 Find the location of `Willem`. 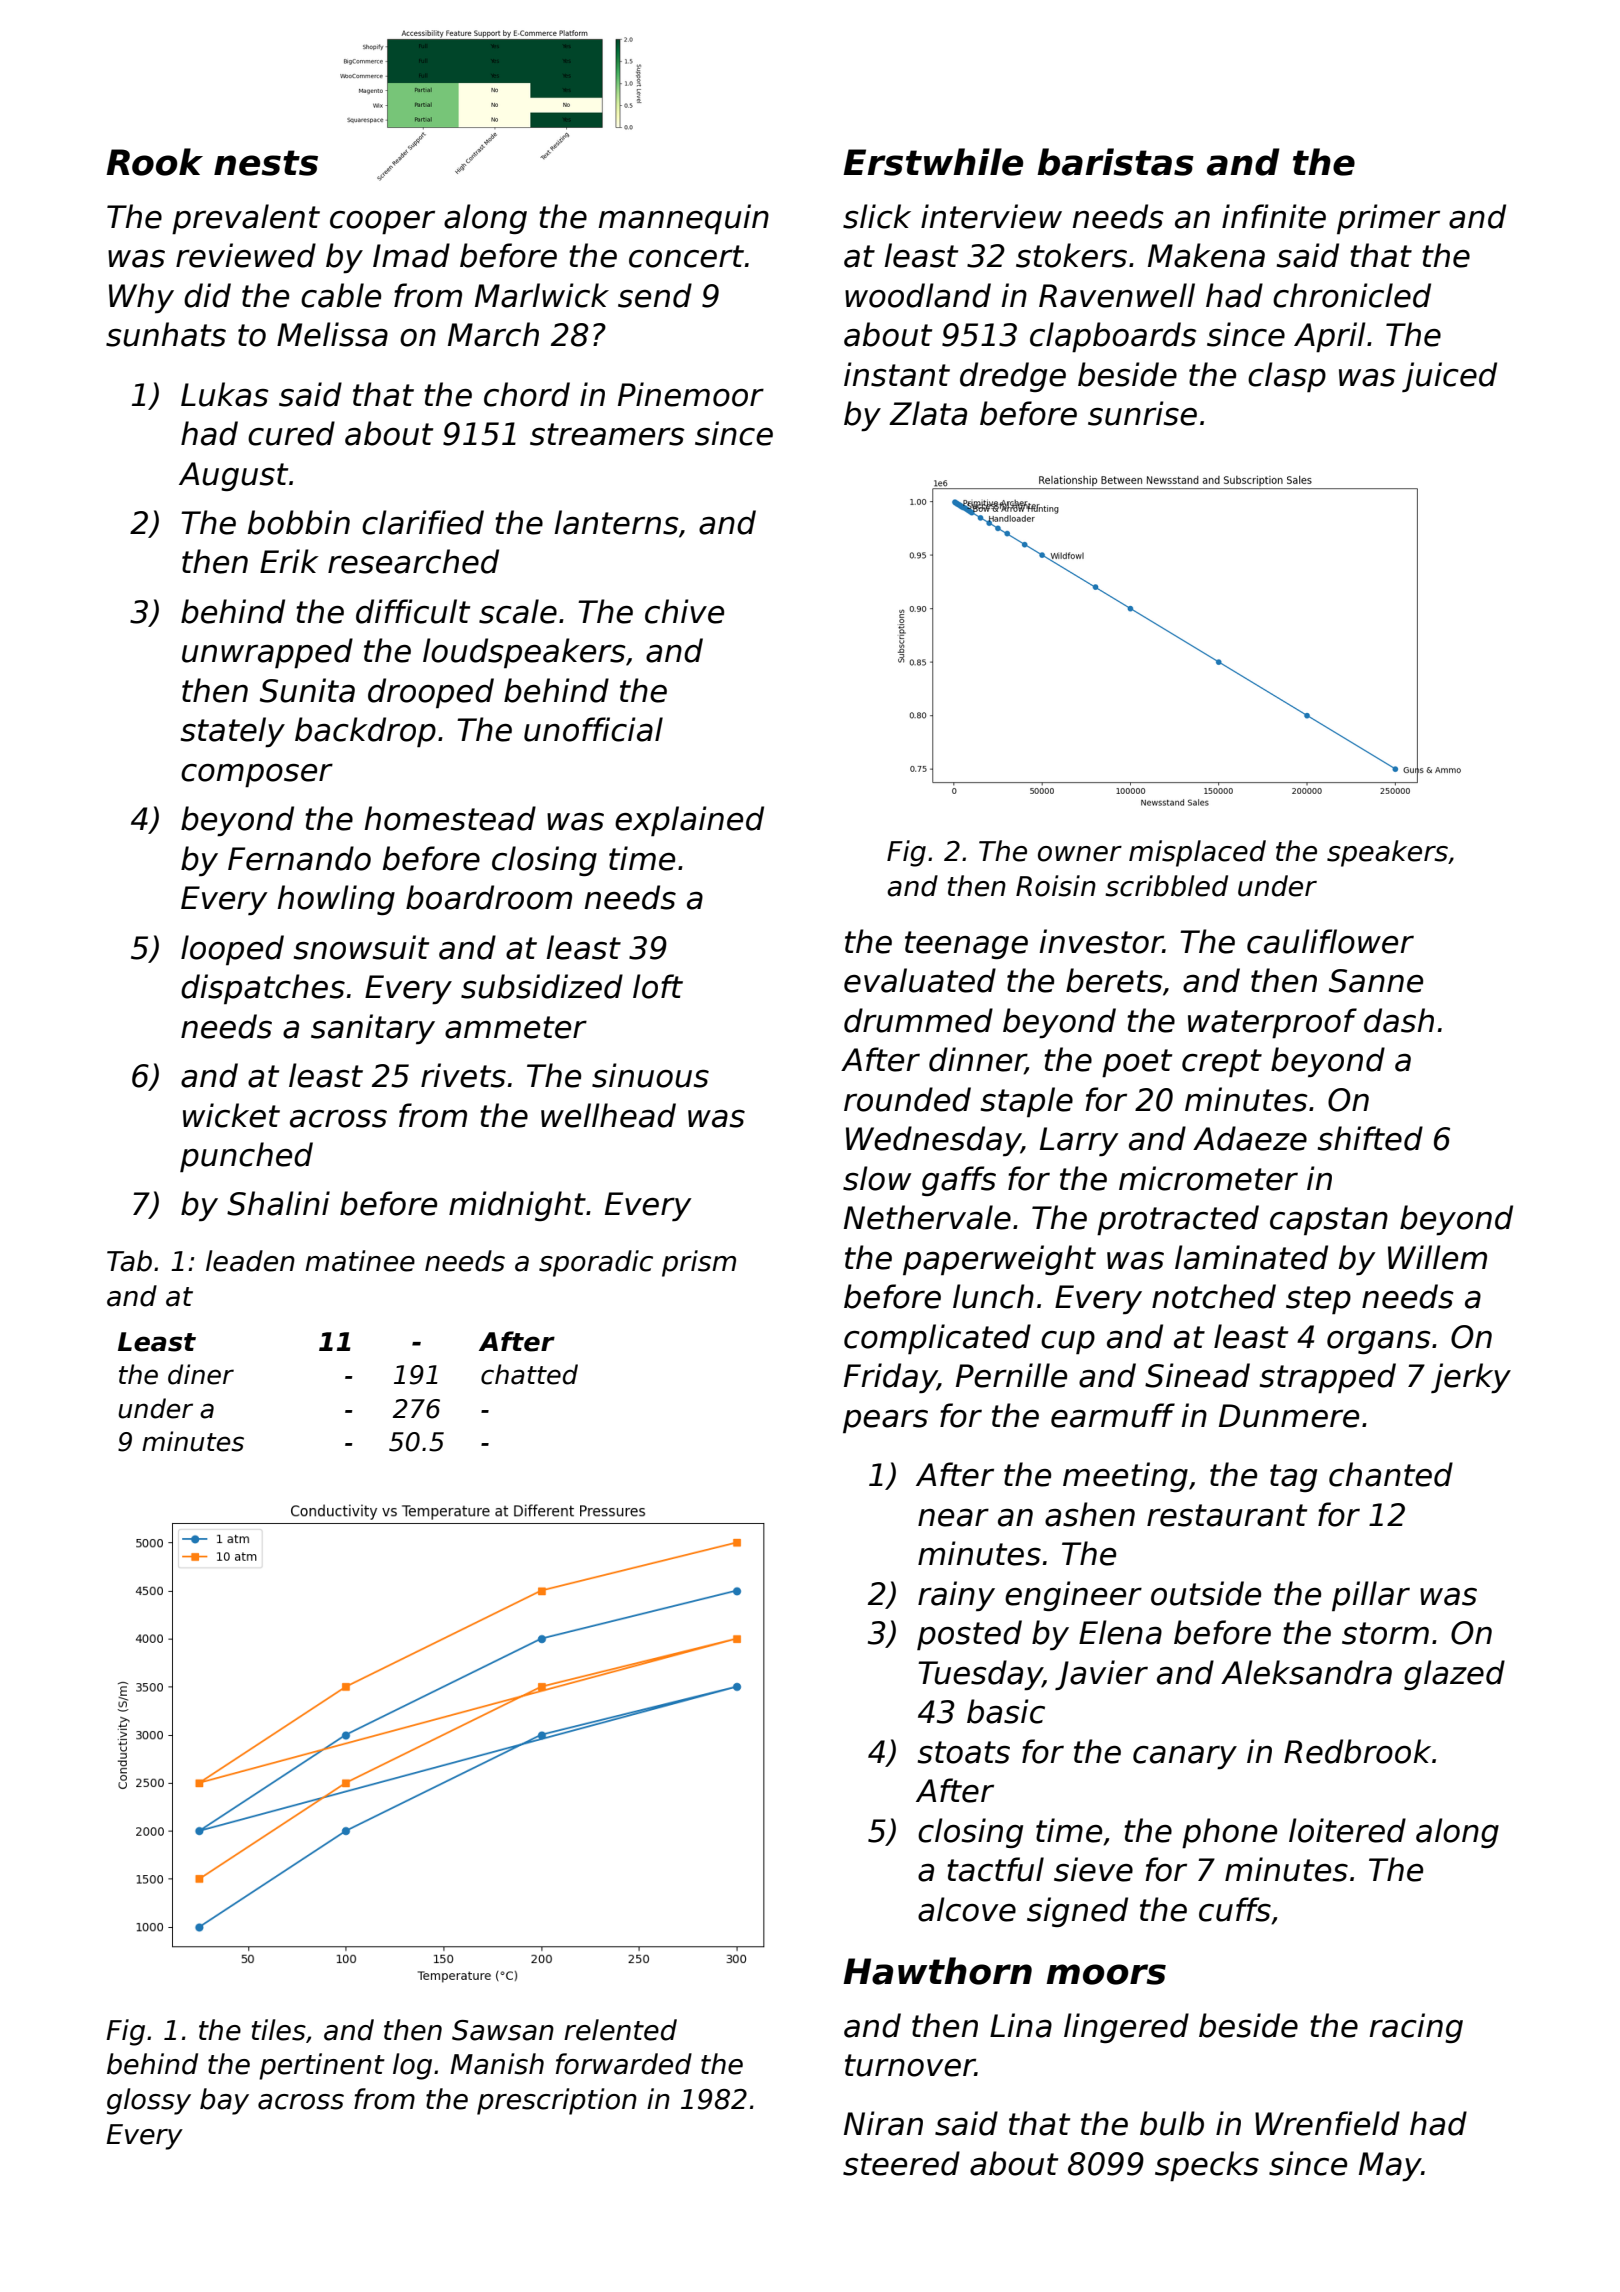

Willem is located at coordinates (1437, 1257).
